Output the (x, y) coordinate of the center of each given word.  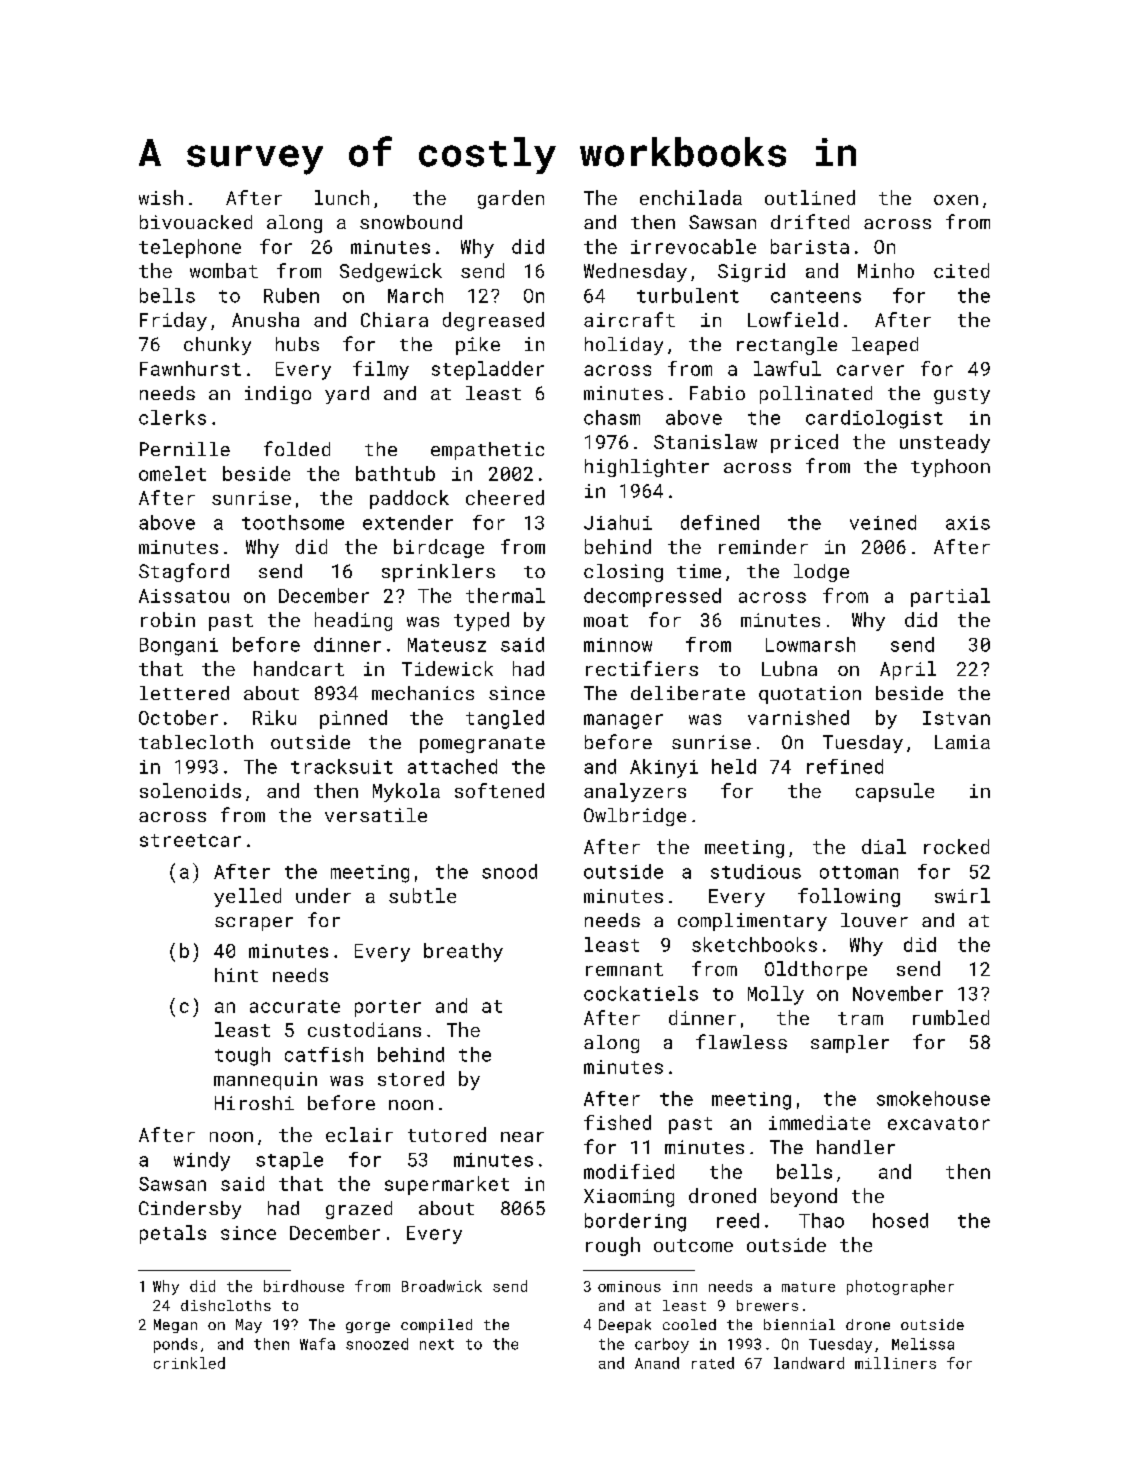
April (908, 670)
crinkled (189, 1363)
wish (161, 197)
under (323, 895)
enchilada (691, 197)
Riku (274, 717)
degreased (493, 321)
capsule (895, 792)
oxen (956, 200)
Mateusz (447, 645)
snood (509, 871)
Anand (657, 1363)
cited (961, 270)
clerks (172, 417)
